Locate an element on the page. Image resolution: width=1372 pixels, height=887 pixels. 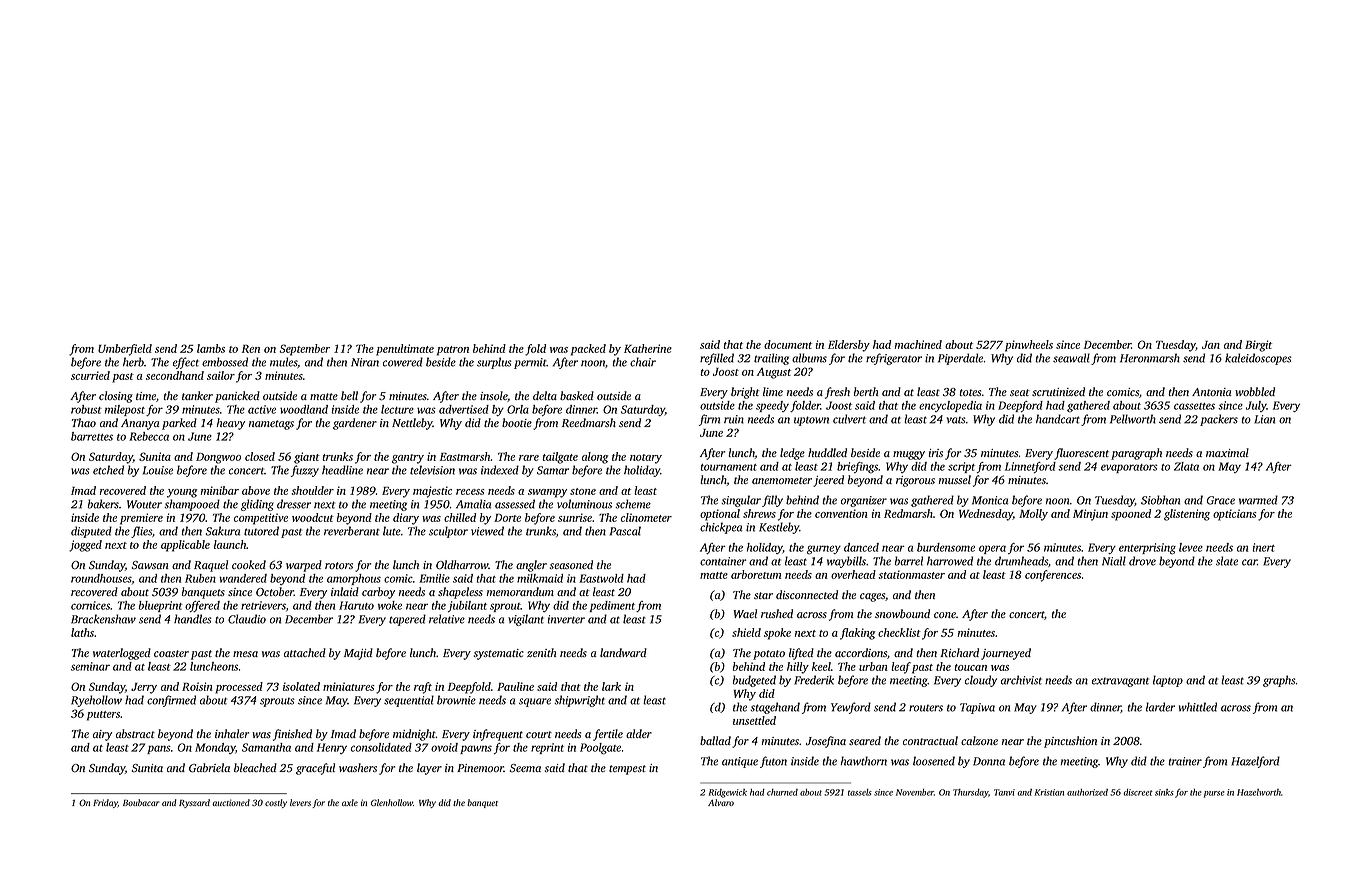
packed is located at coordinates (588, 350).
